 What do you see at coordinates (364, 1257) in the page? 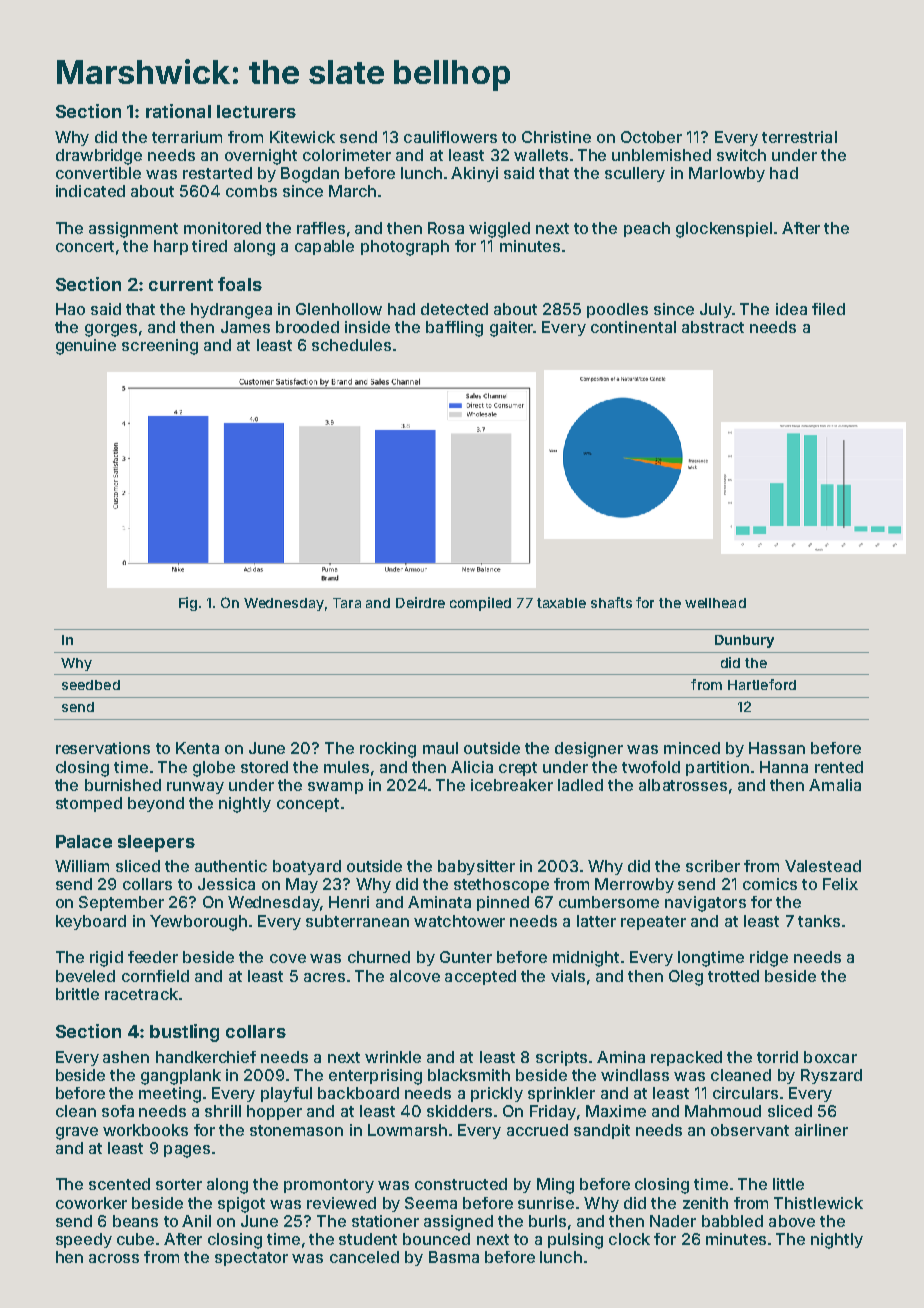
I see `canceled` at bounding box center [364, 1257].
